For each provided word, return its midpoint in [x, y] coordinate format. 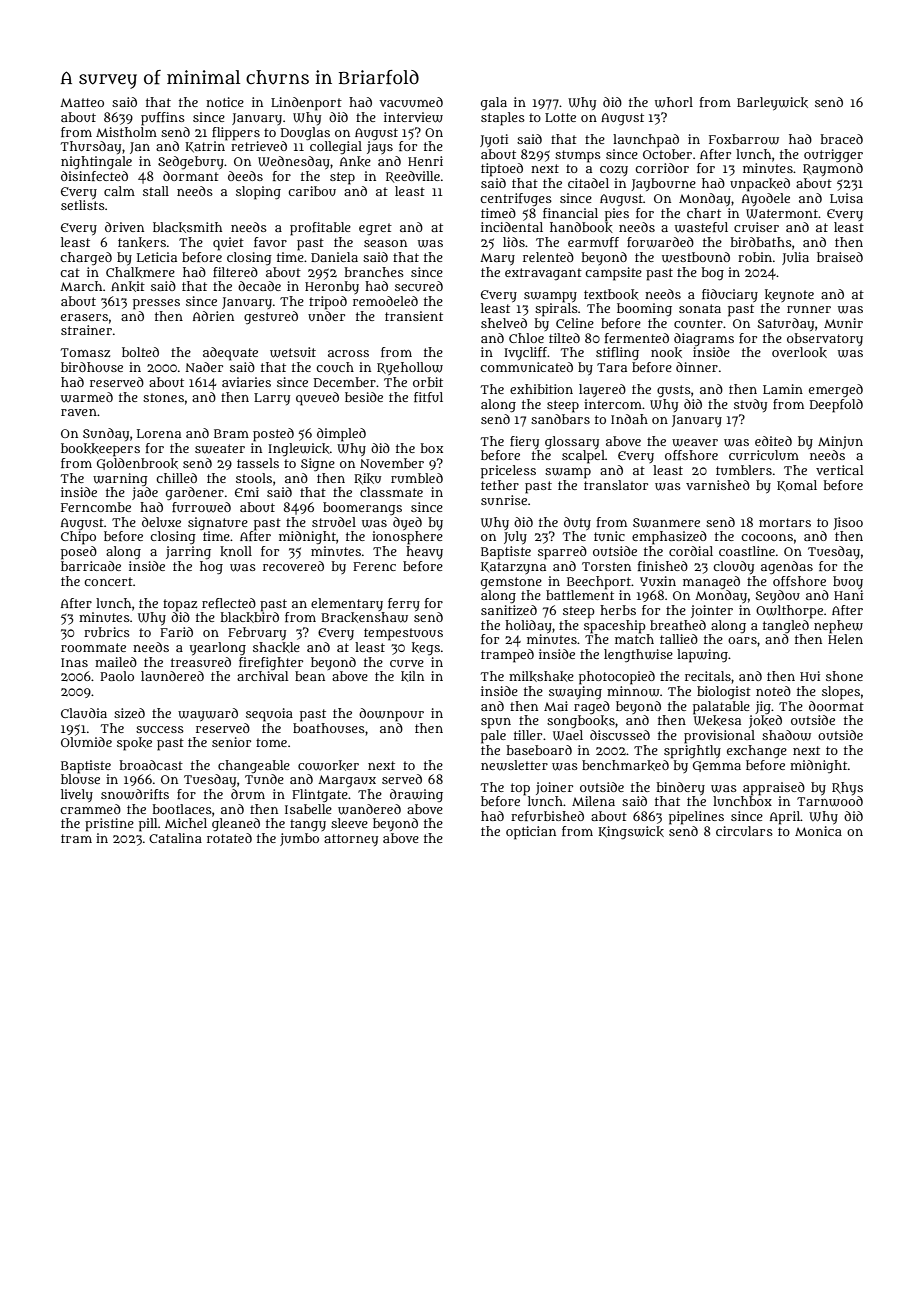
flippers [236, 134]
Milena [593, 801]
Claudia [84, 713]
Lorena [159, 433]
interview [413, 117]
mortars [785, 522]
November [392, 463]
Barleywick [772, 103]
